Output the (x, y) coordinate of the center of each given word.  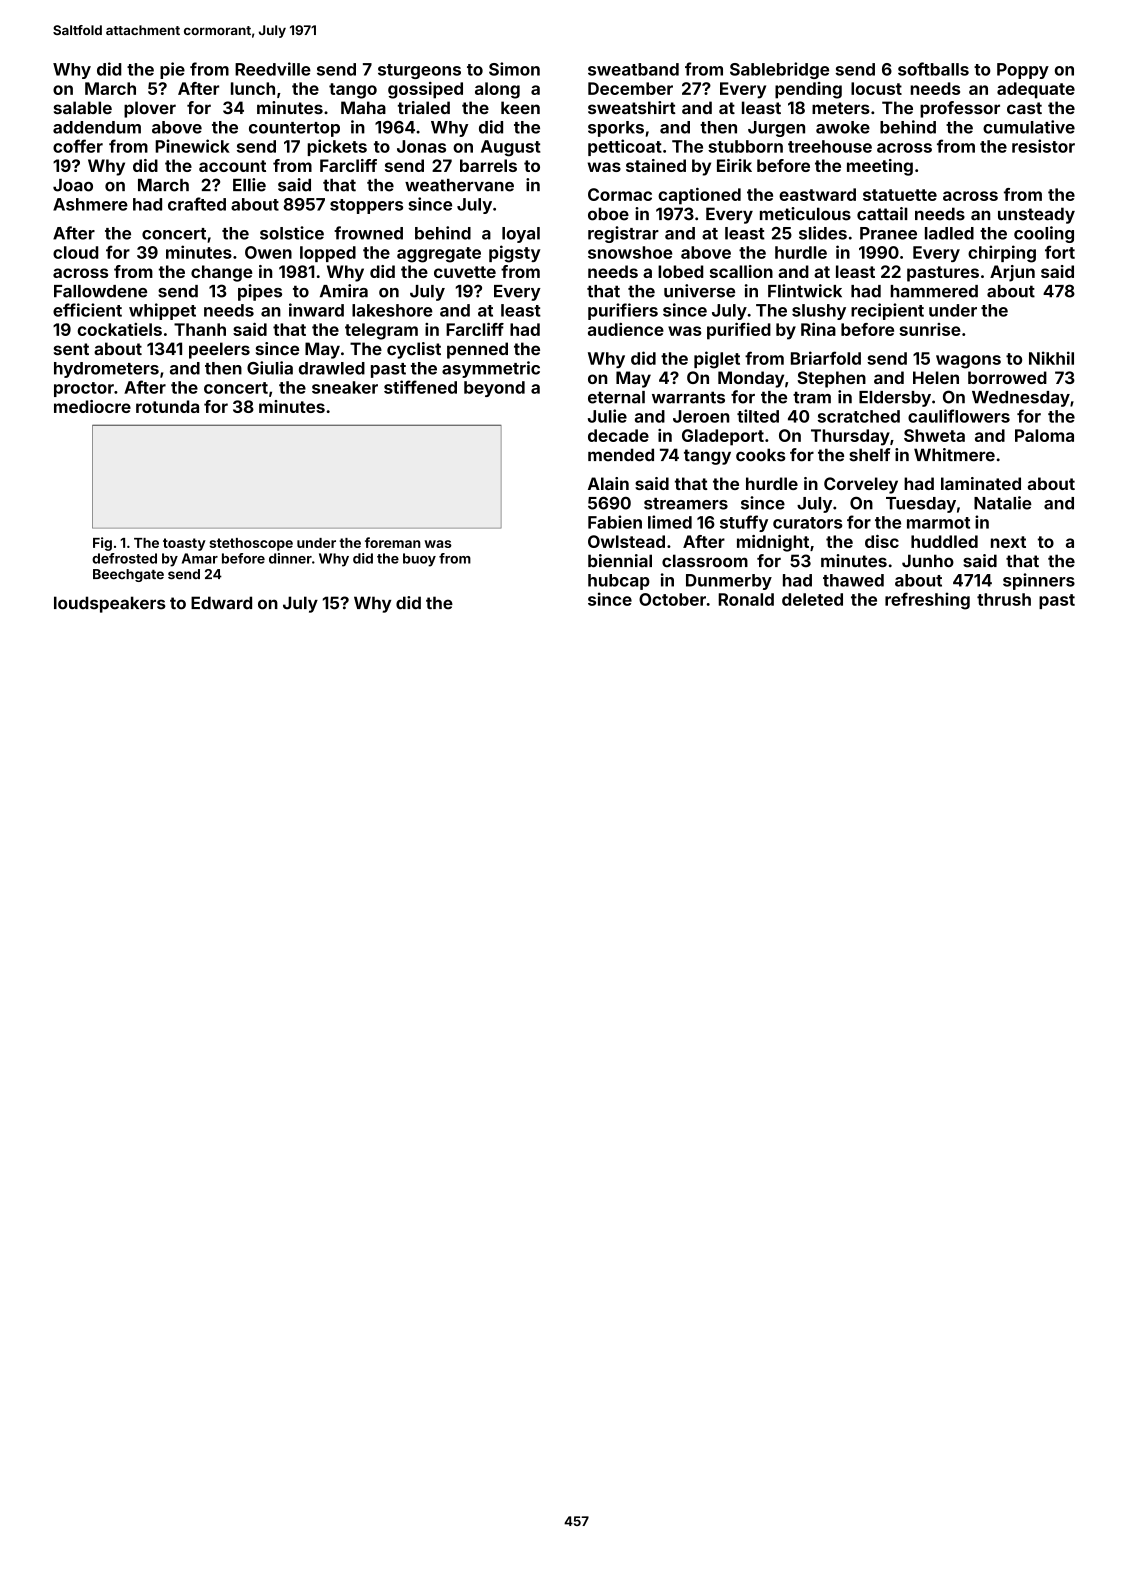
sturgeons (419, 71)
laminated (981, 483)
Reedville (273, 69)
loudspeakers (110, 604)
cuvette (465, 272)
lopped (328, 254)
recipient (887, 311)
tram (812, 397)
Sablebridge (779, 70)
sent (71, 349)
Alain (608, 483)
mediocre (92, 406)
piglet (717, 360)
